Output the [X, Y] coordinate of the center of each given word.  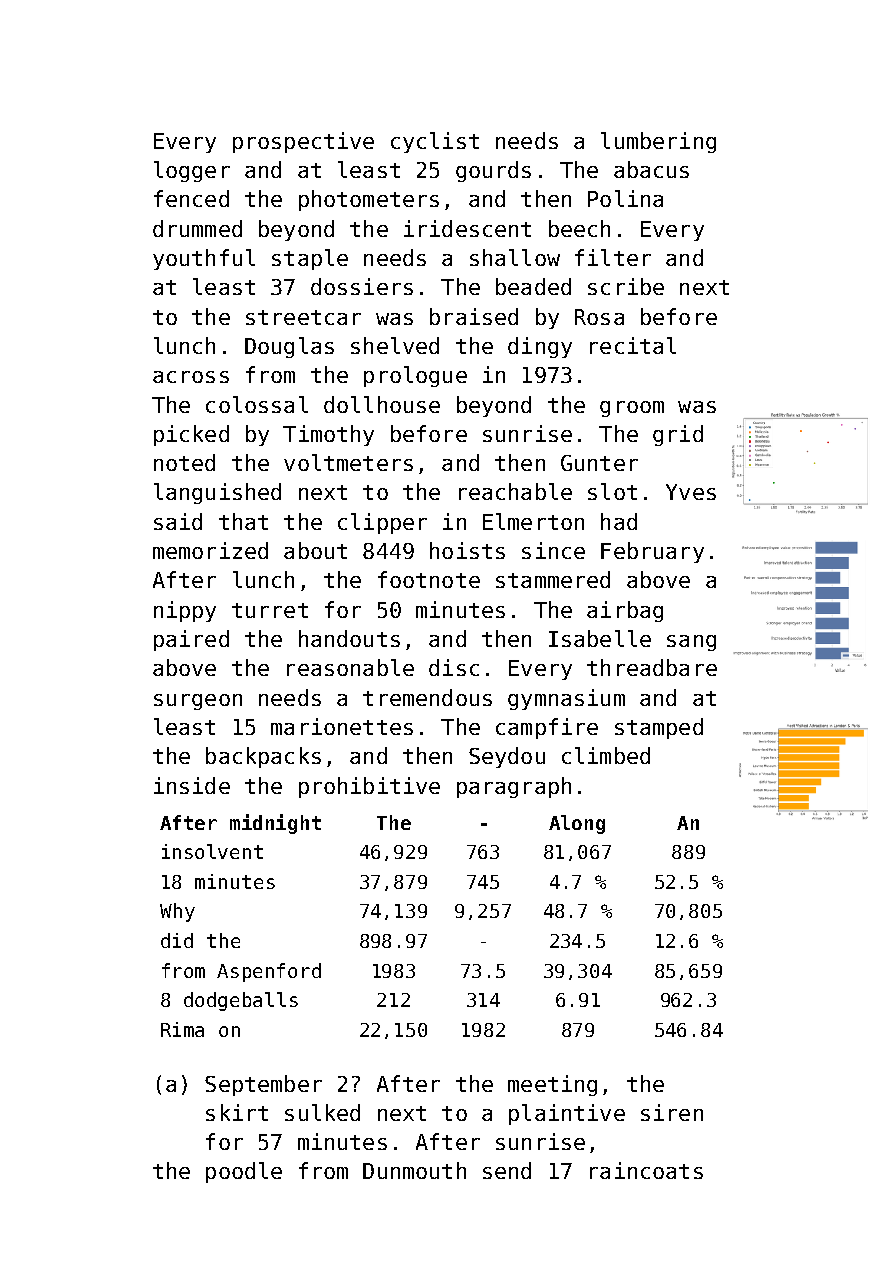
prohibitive [369, 787]
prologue [415, 376]
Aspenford [269, 972]
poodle [244, 1172]
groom [632, 409]
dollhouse [382, 404]
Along [577, 824]
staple [310, 259]
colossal [257, 404]
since [553, 550]
